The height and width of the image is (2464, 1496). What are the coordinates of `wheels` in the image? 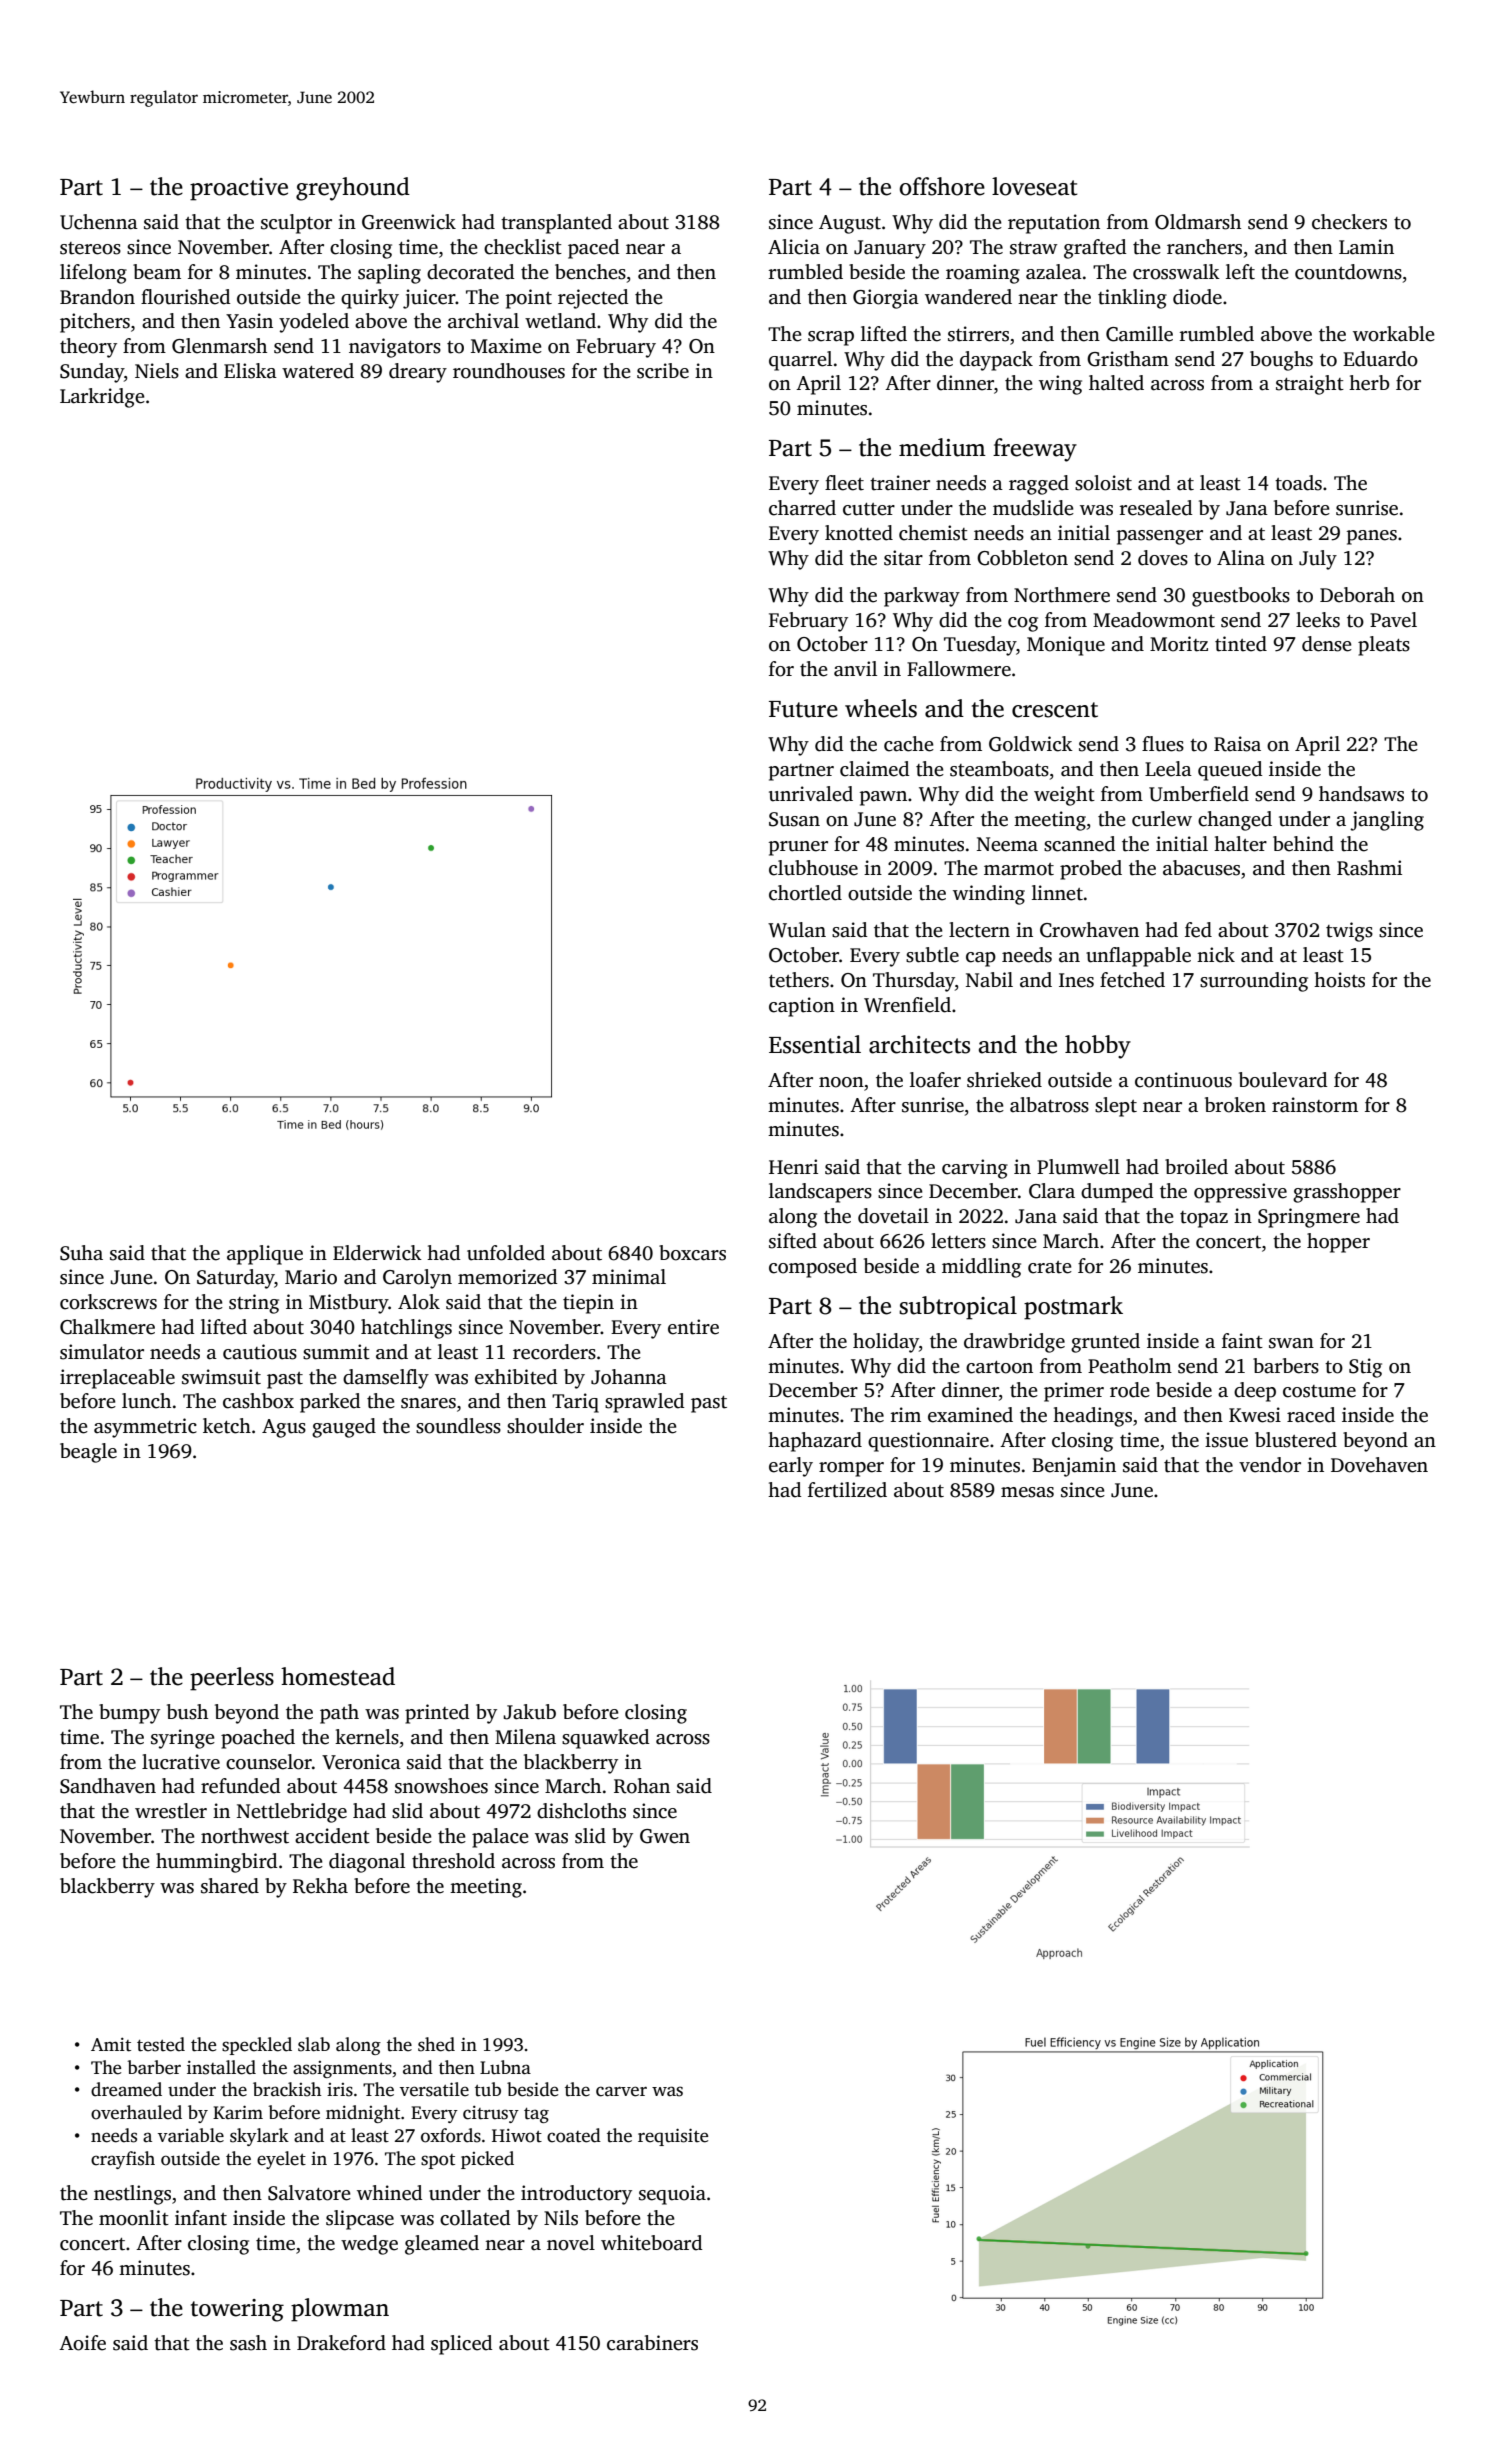 It's located at (881, 708).
